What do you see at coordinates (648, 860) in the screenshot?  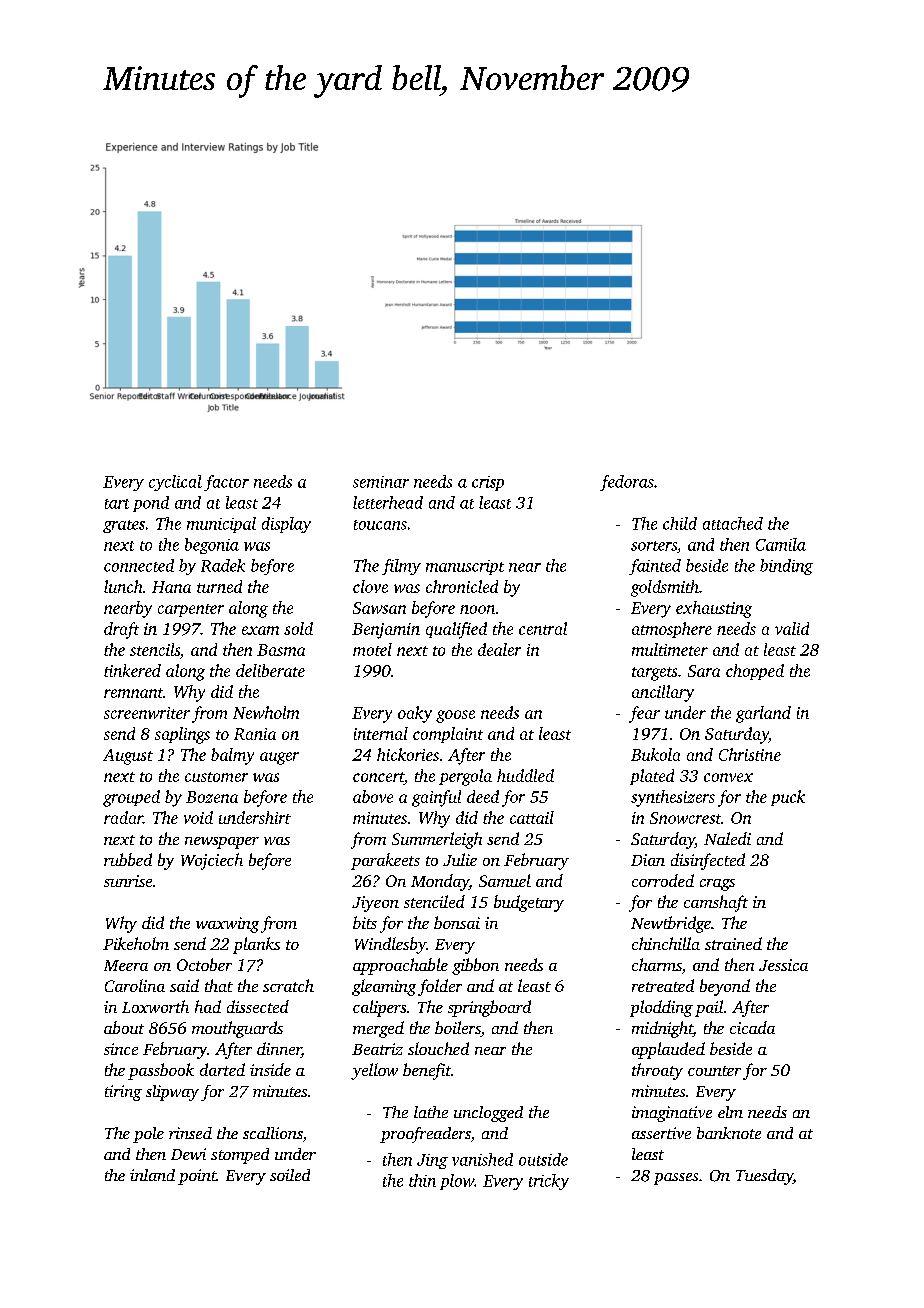 I see `Dian` at bounding box center [648, 860].
